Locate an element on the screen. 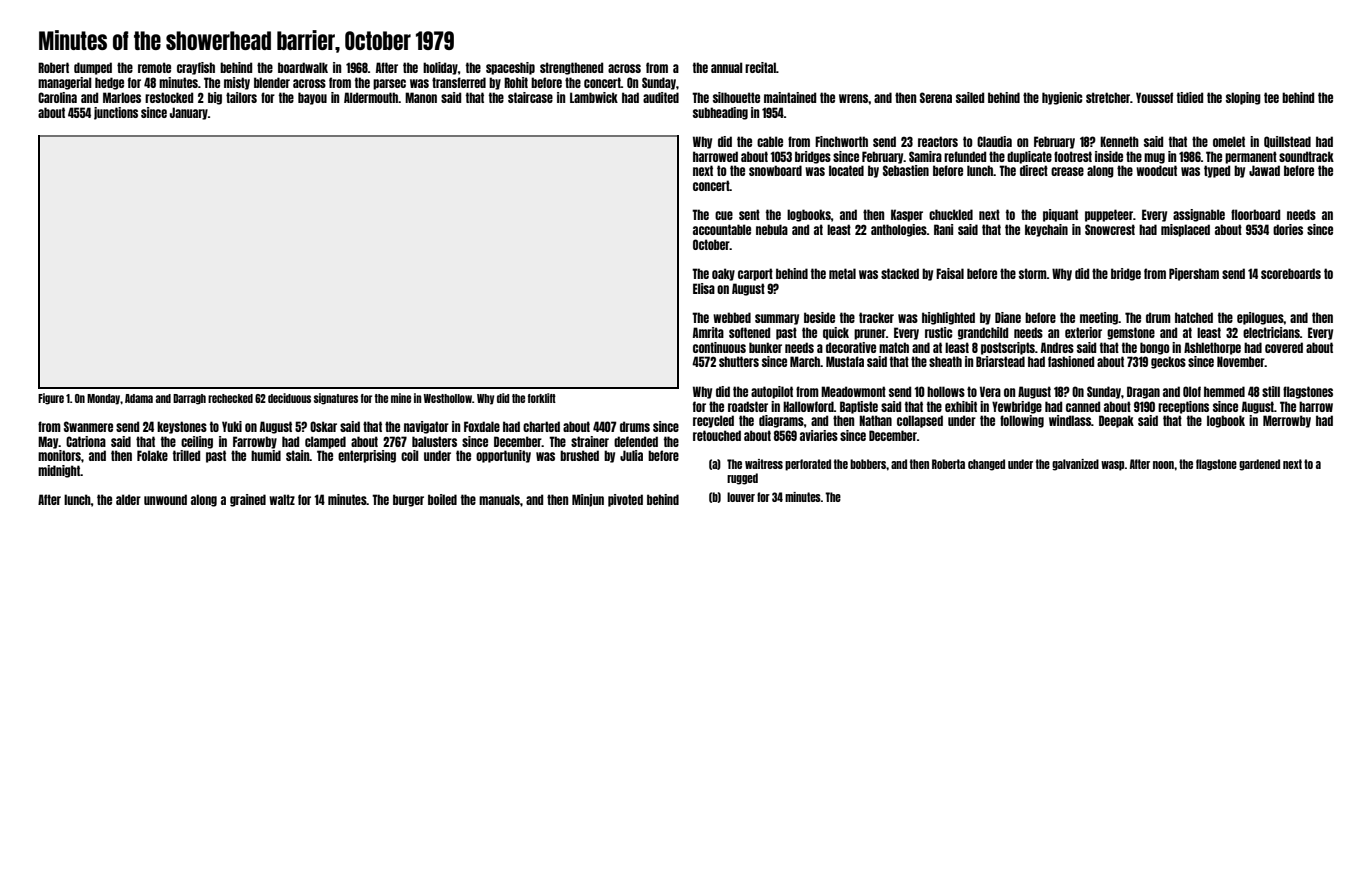  bayou is located at coordinates (312, 98).
